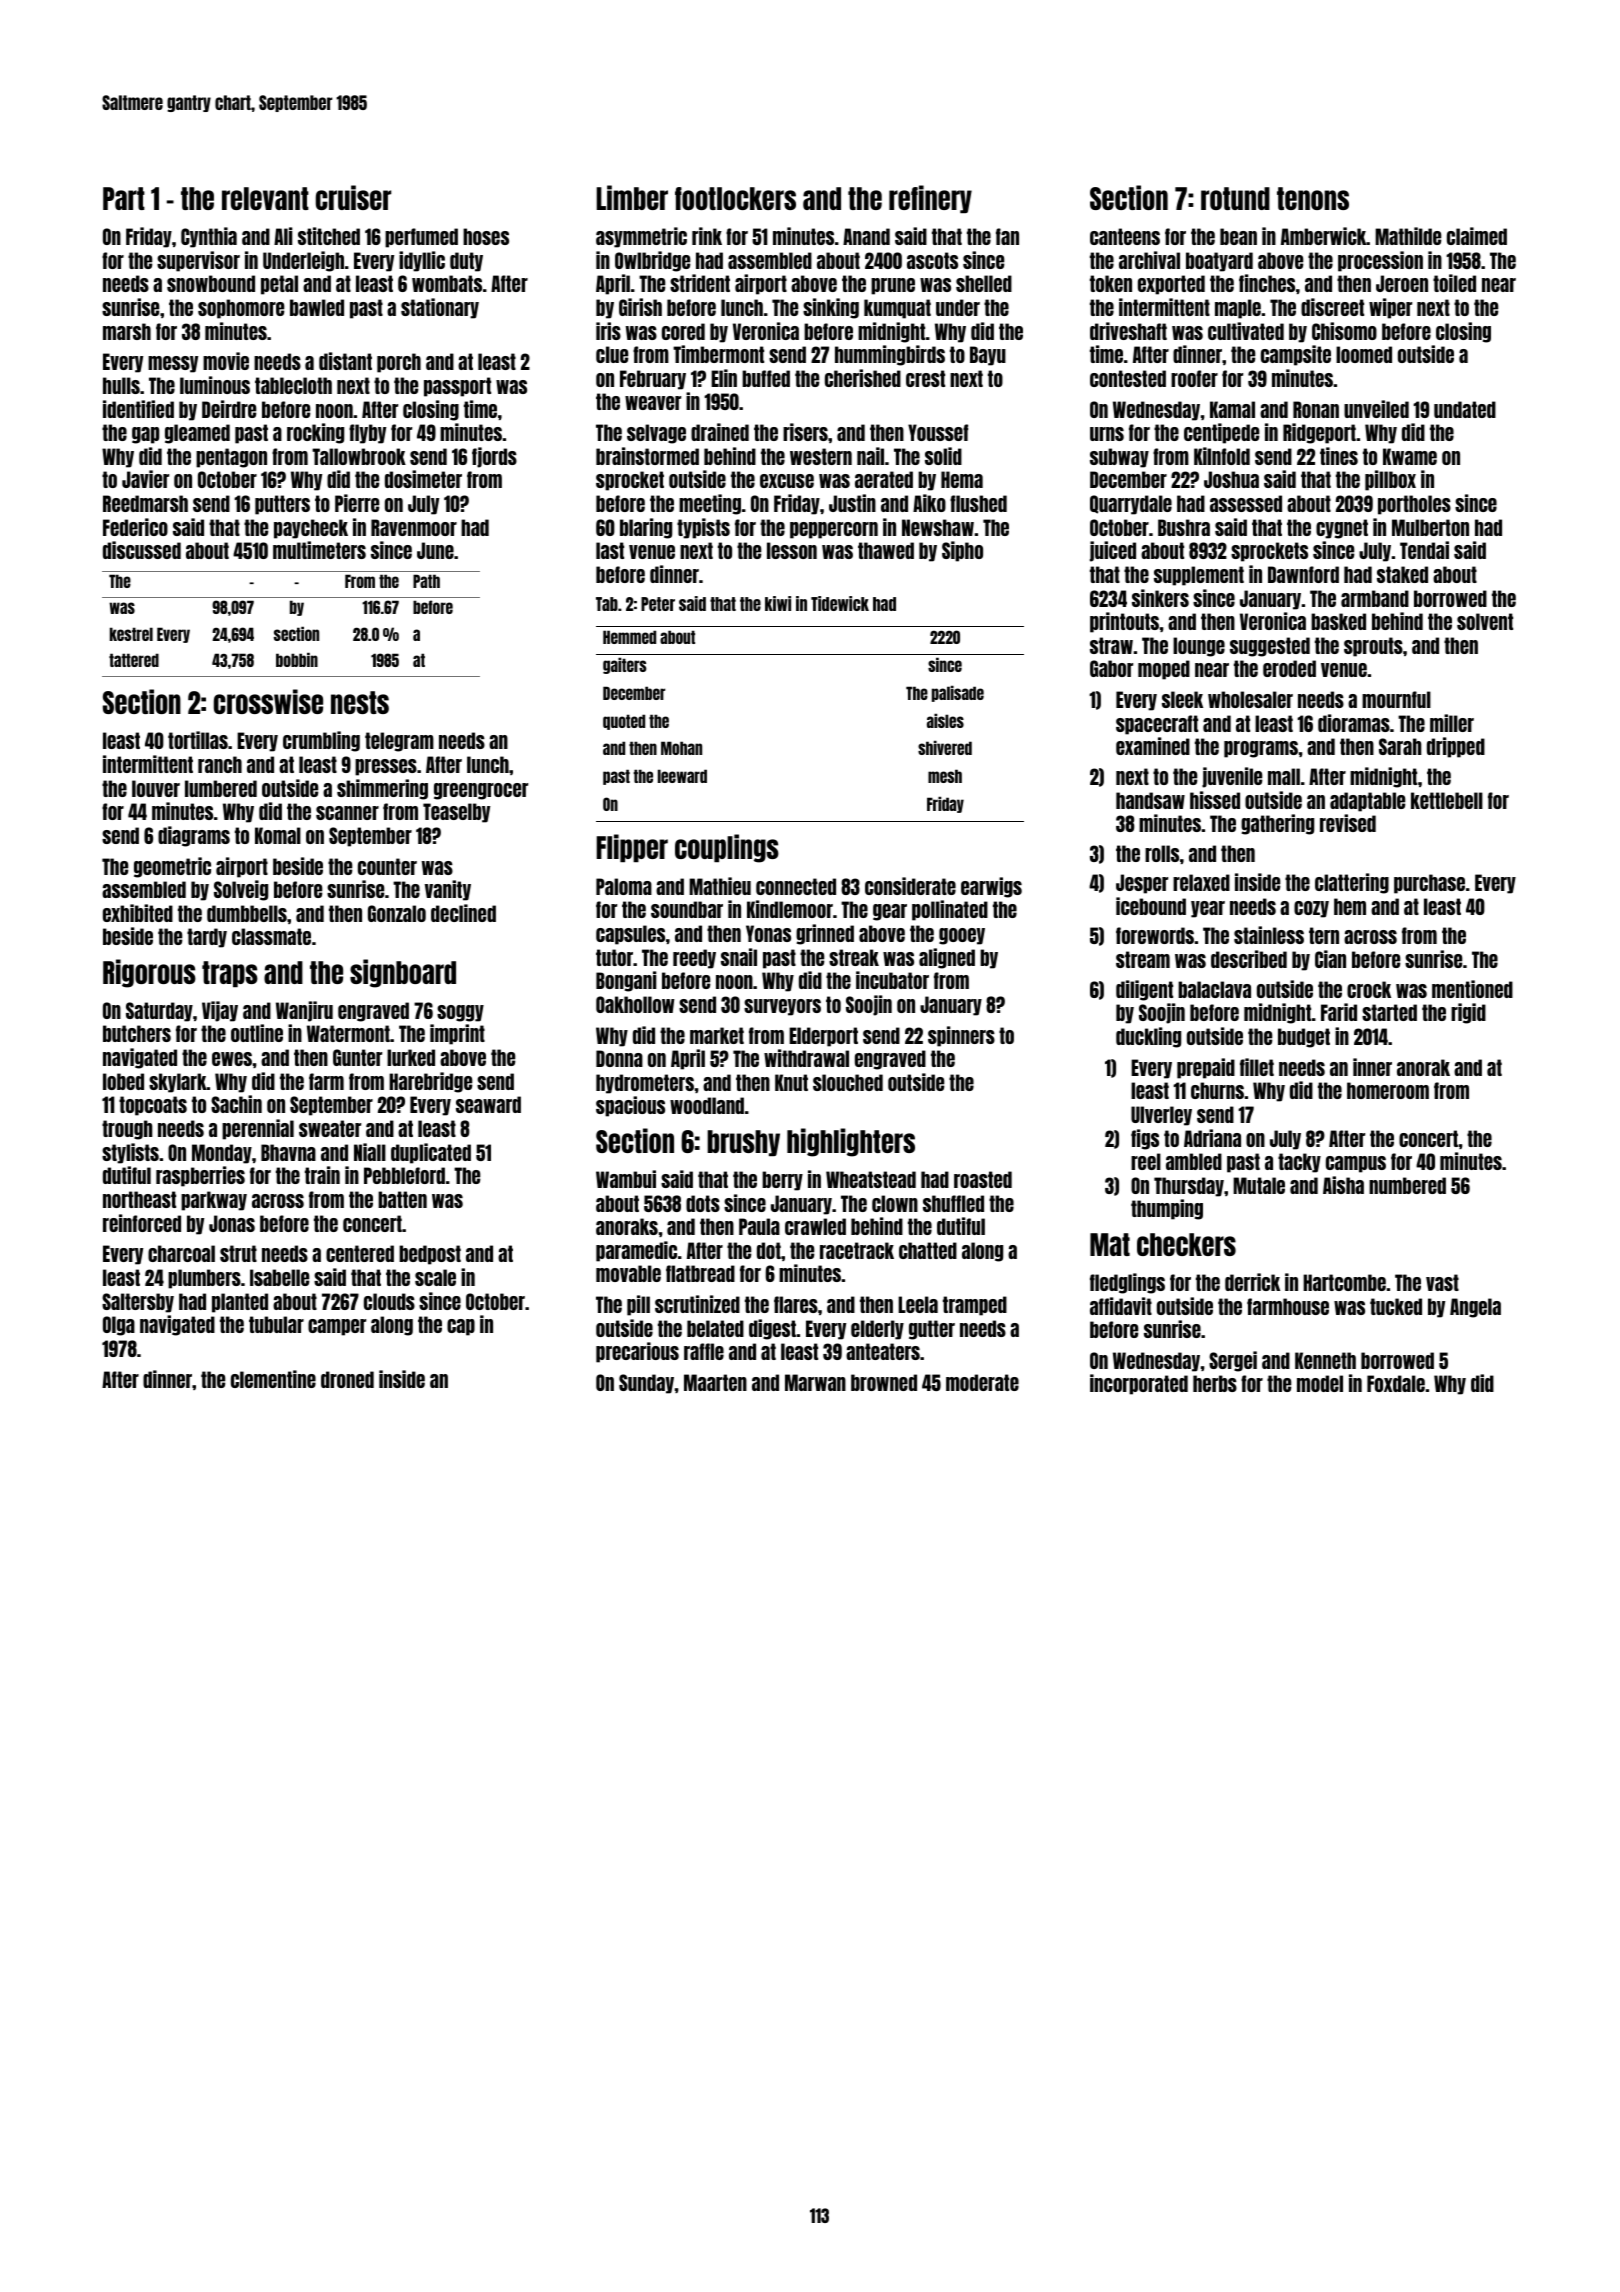 This image has height=2292, width=1620. Describe the element at coordinates (172, 867) in the image. I see `geometric` at that location.
